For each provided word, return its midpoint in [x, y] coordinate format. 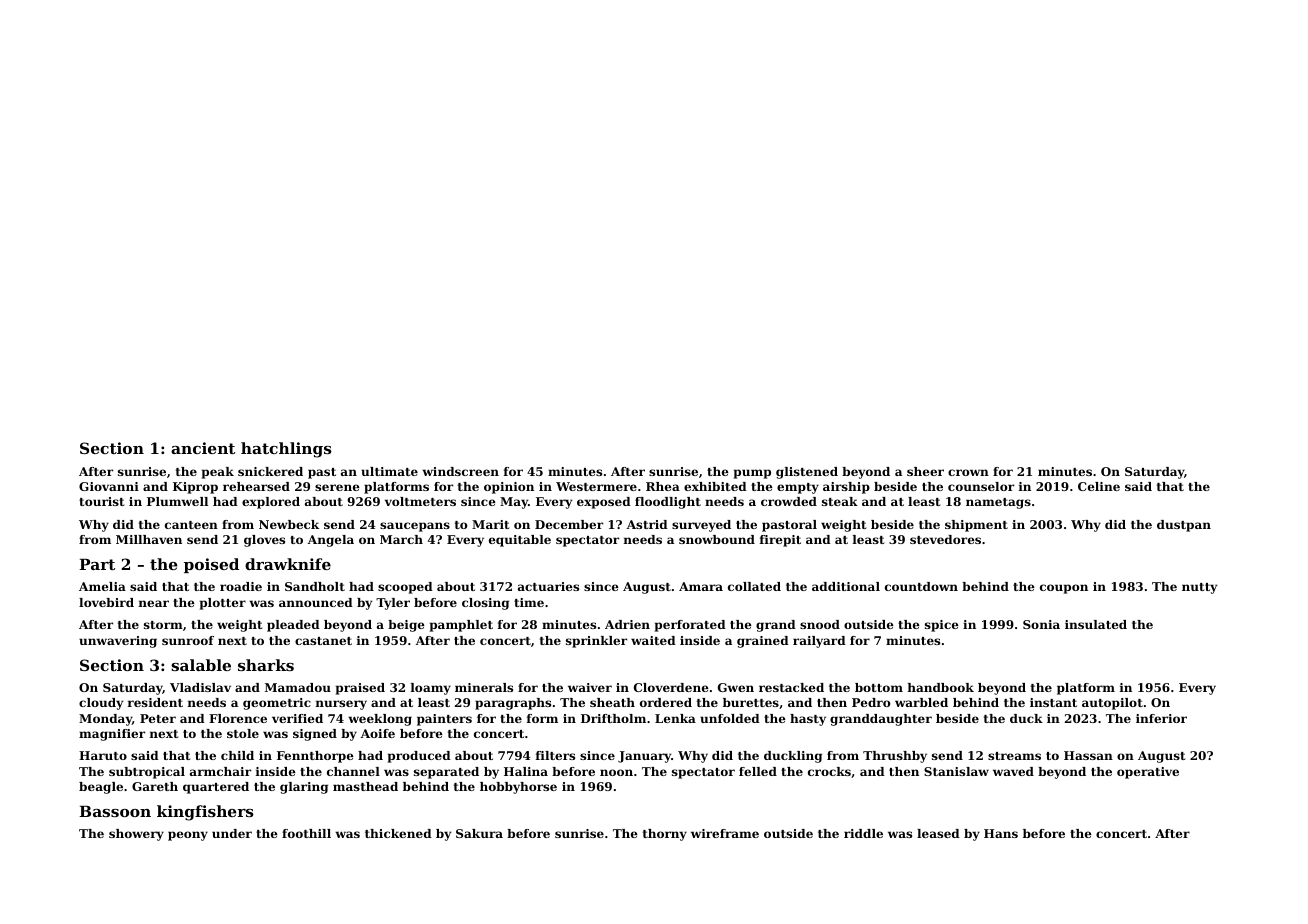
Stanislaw [956, 771]
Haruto [103, 755]
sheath [612, 702]
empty [798, 488]
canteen [191, 525]
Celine [1099, 486]
